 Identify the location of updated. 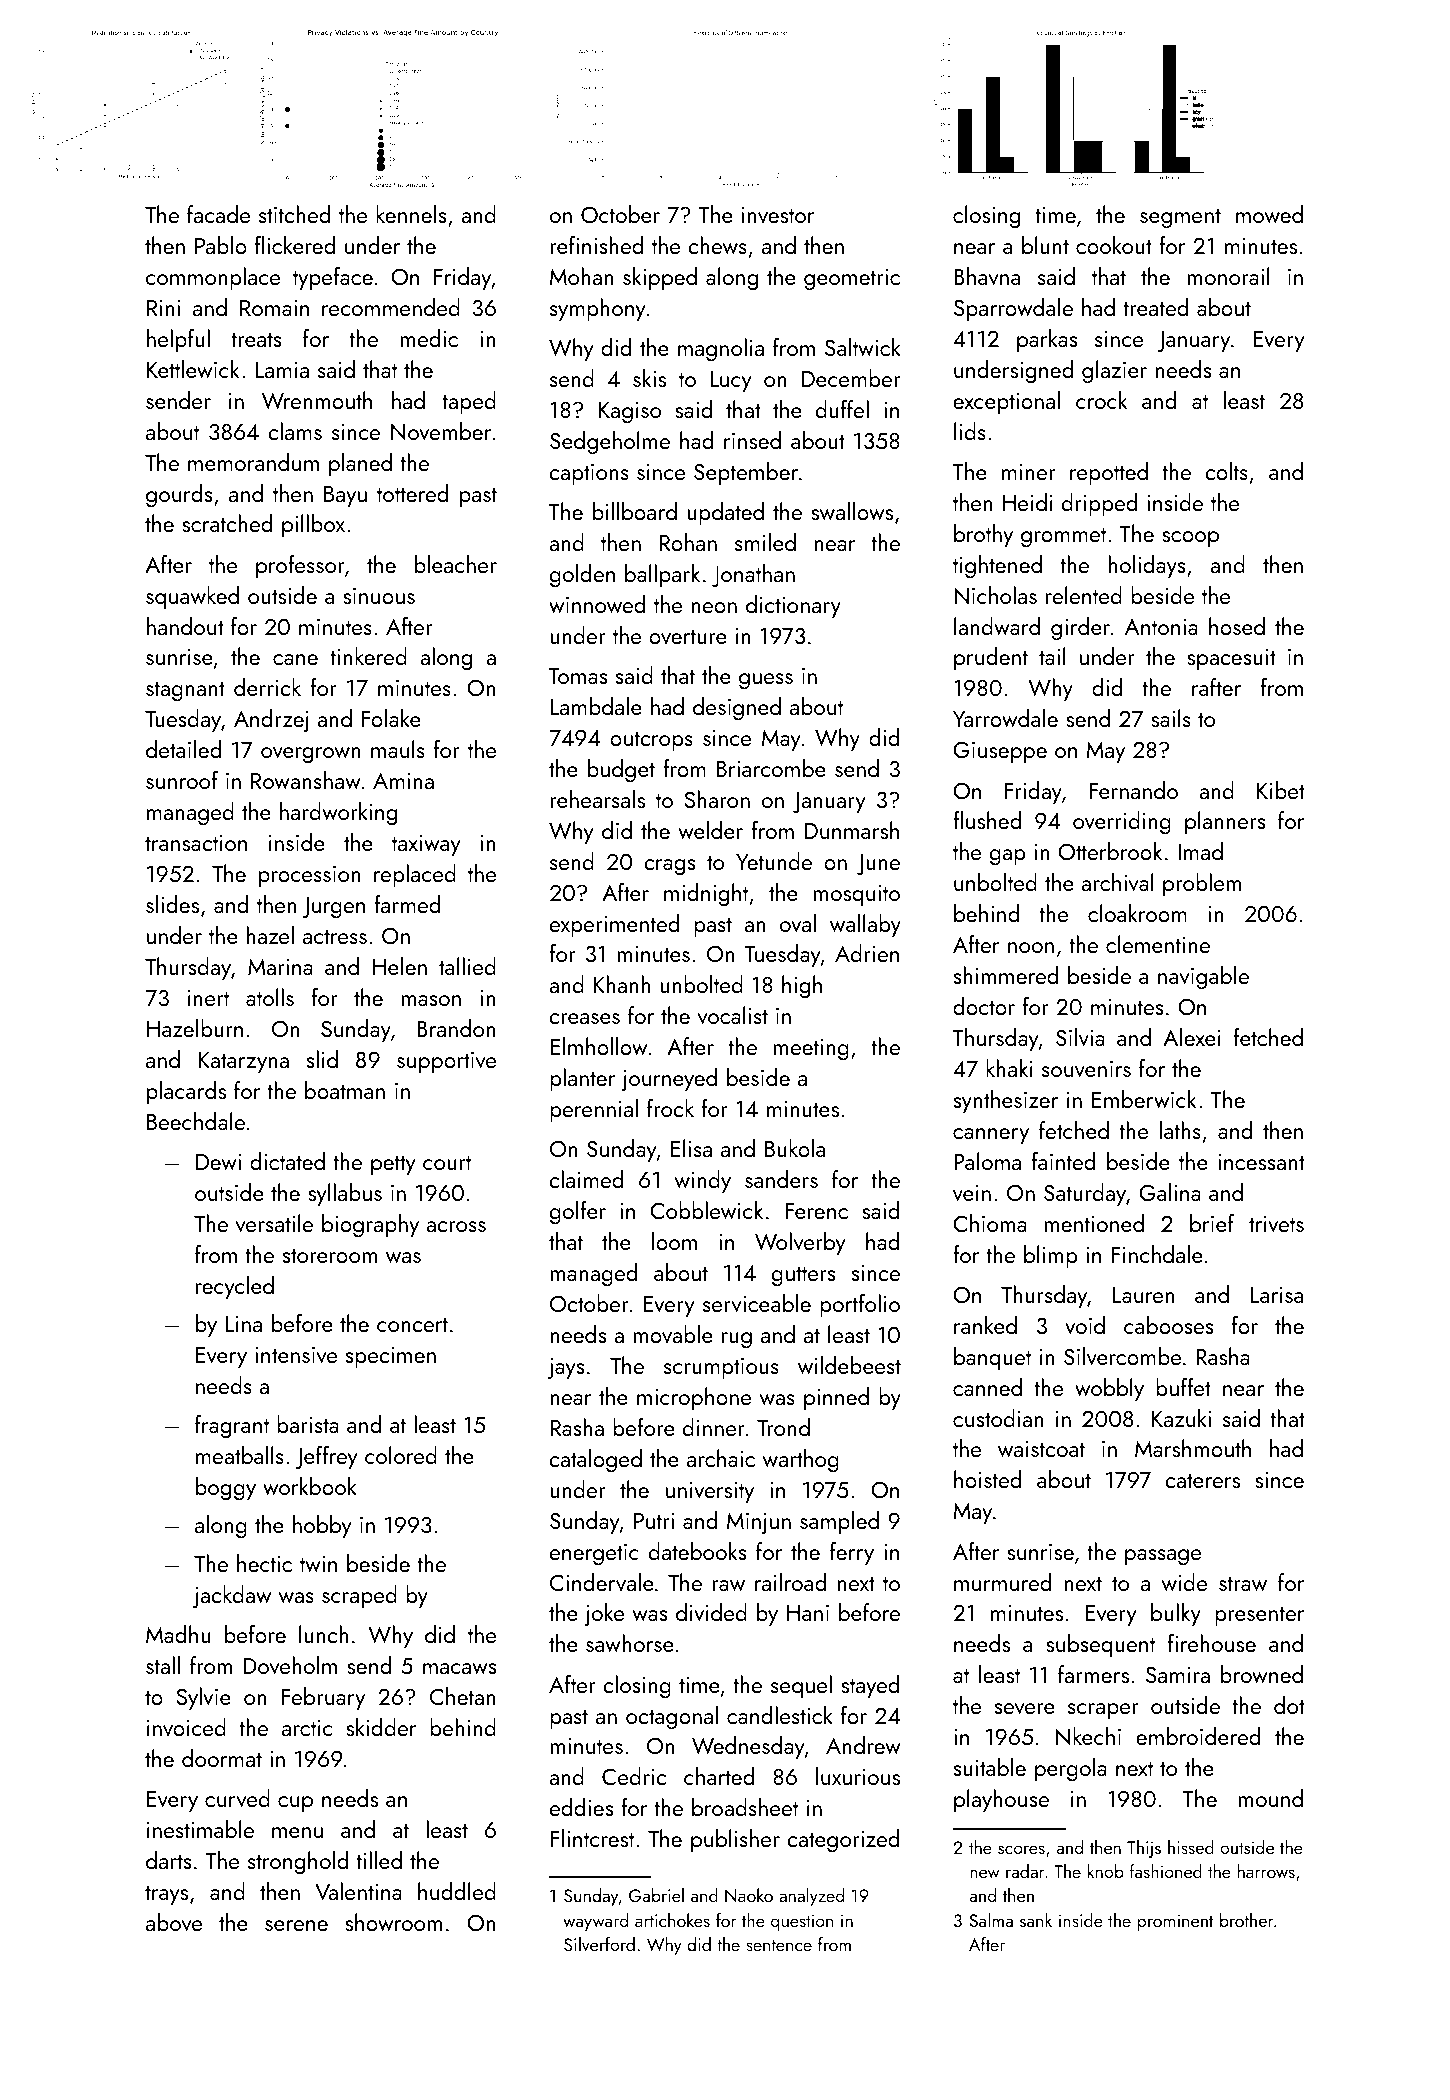
(725, 513).
